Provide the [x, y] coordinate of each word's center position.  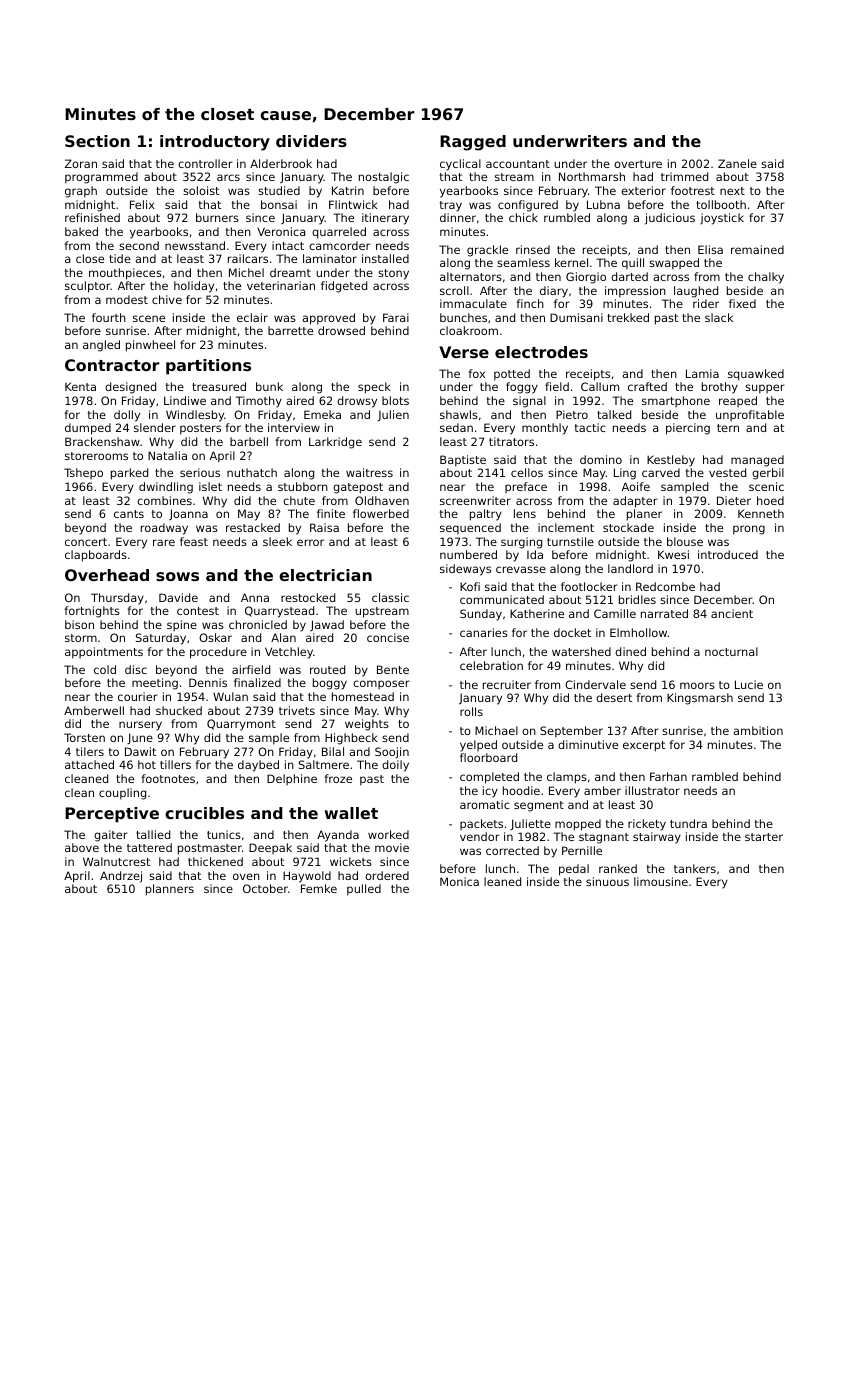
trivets [297, 710]
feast [194, 541]
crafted [647, 386]
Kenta [80, 386]
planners [170, 890]
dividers [311, 141]
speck [374, 388]
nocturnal [731, 651]
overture [638, 164]
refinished [92, 217]
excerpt [644, 746]
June [140, 738]
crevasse [521, 569]
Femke [319, 888]
